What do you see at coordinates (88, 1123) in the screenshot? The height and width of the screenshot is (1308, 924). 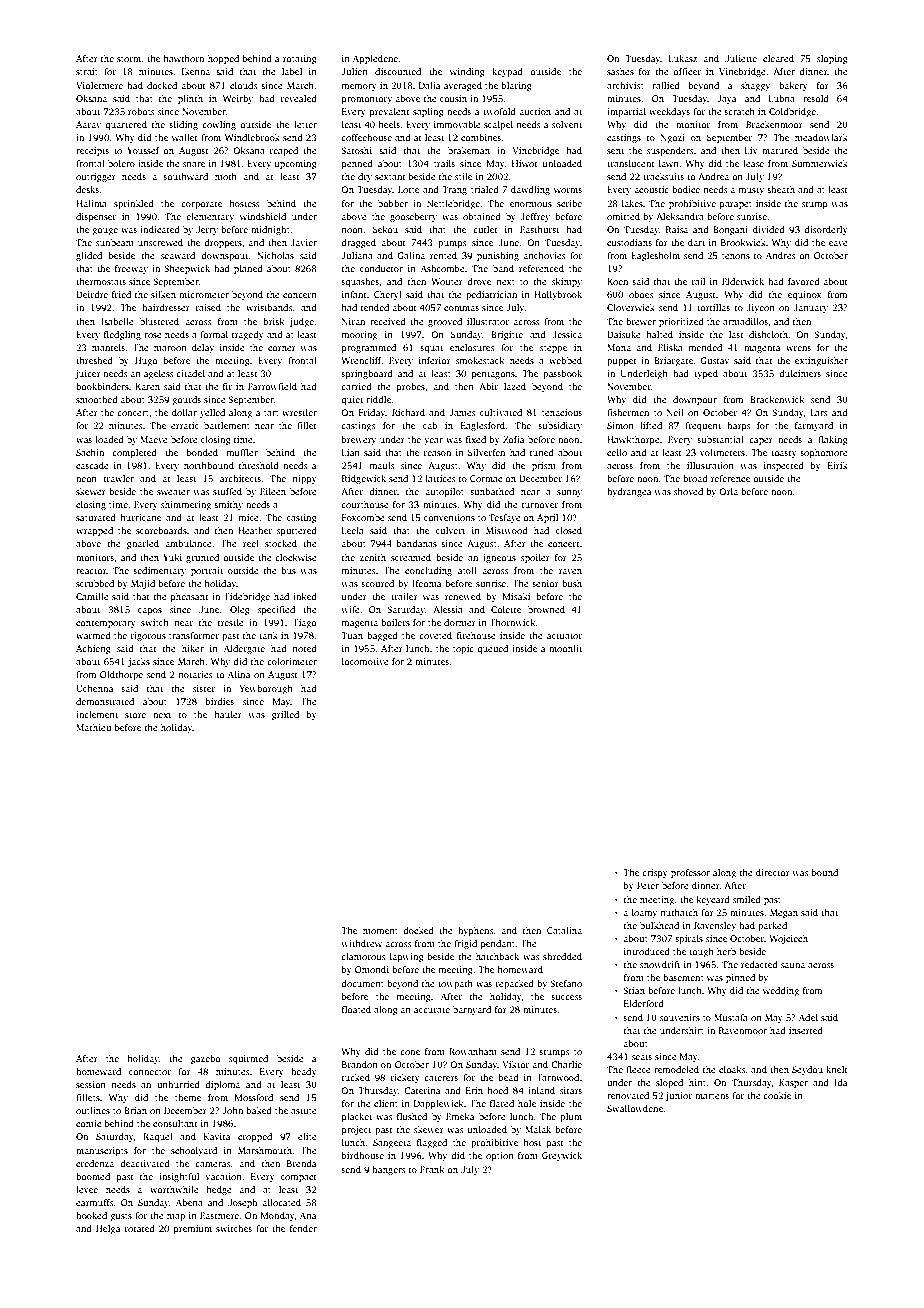 I see `comic` at bounding box center [88, 1123].
